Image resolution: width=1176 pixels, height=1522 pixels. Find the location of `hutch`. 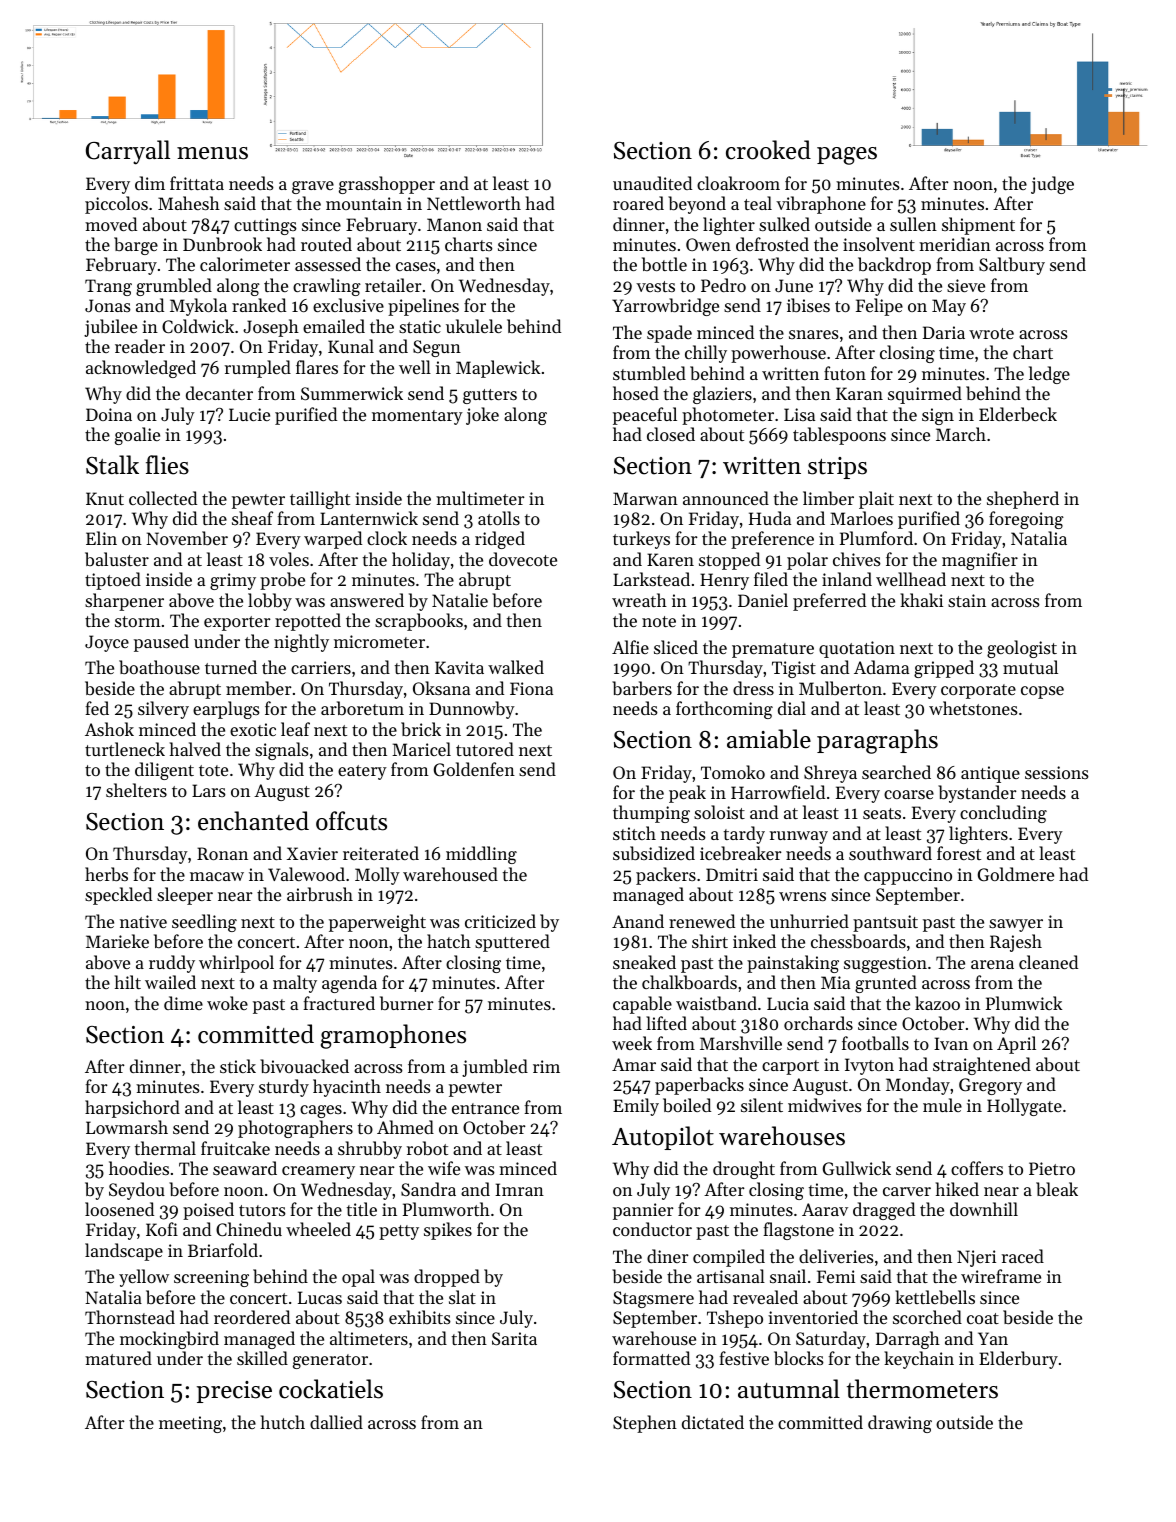

hutch is located at coordinates (283, 1422).
